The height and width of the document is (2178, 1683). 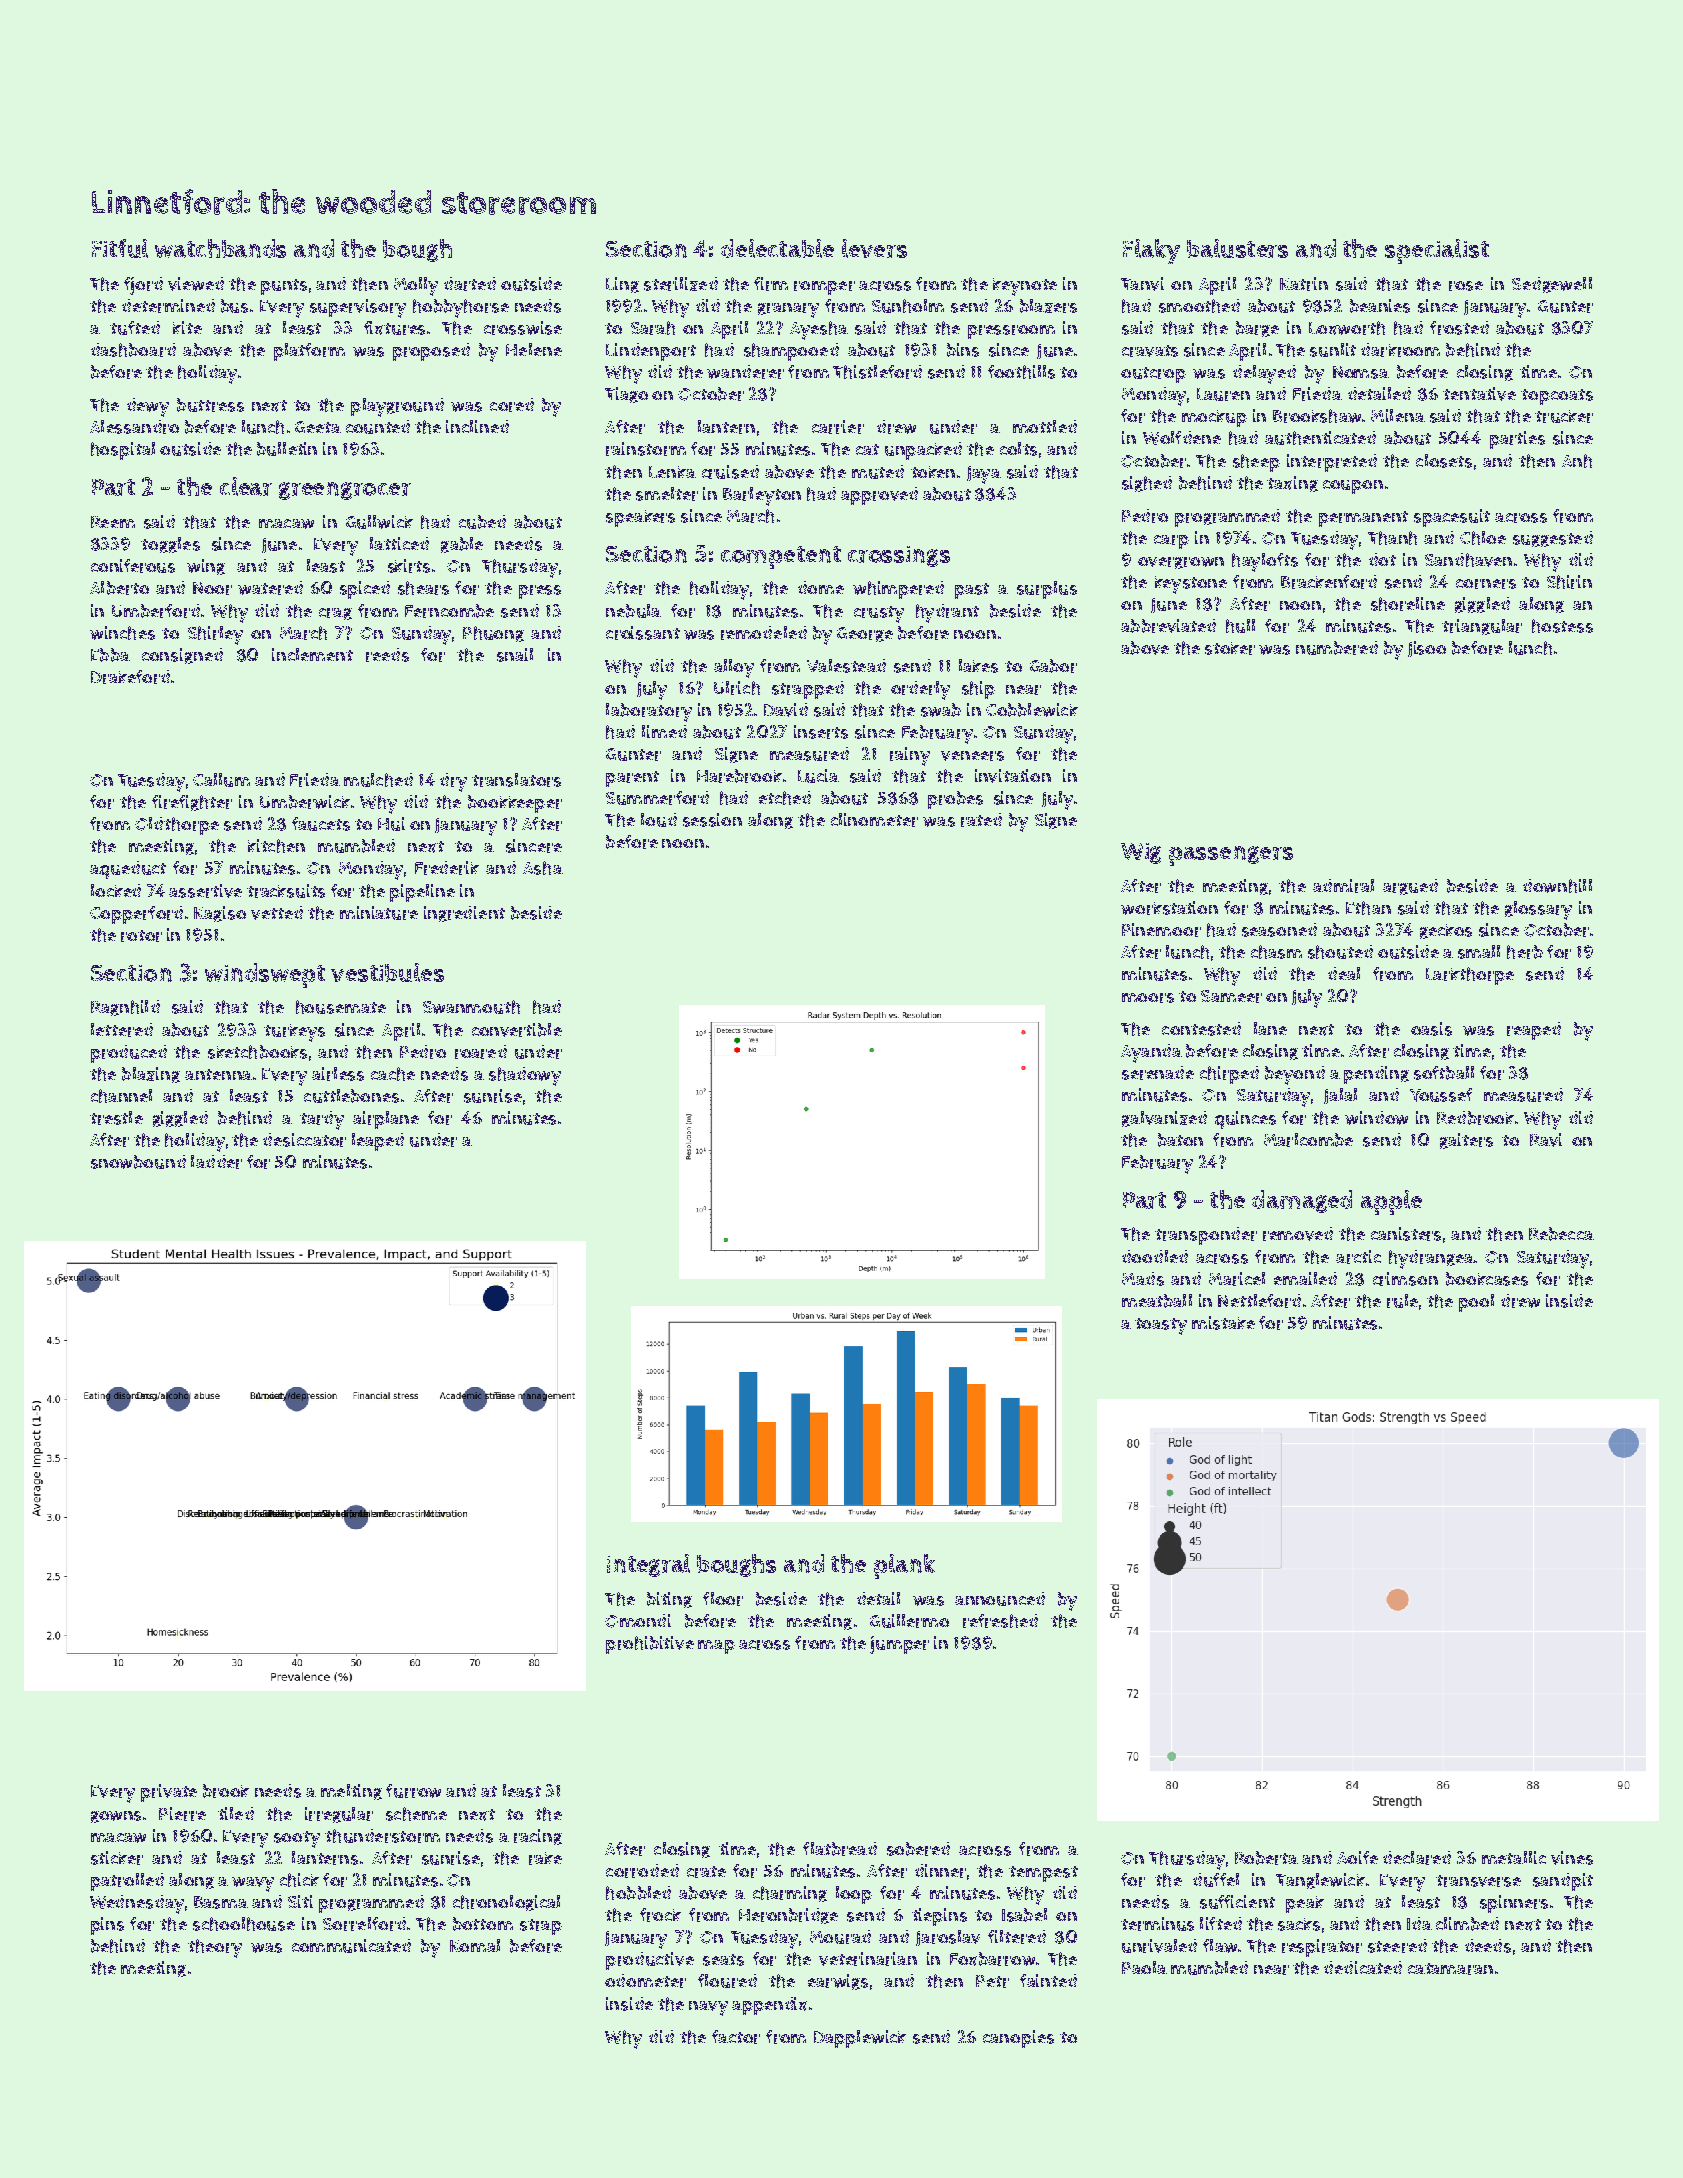 I want to click on announced, so click(x=1000, y=1599).
